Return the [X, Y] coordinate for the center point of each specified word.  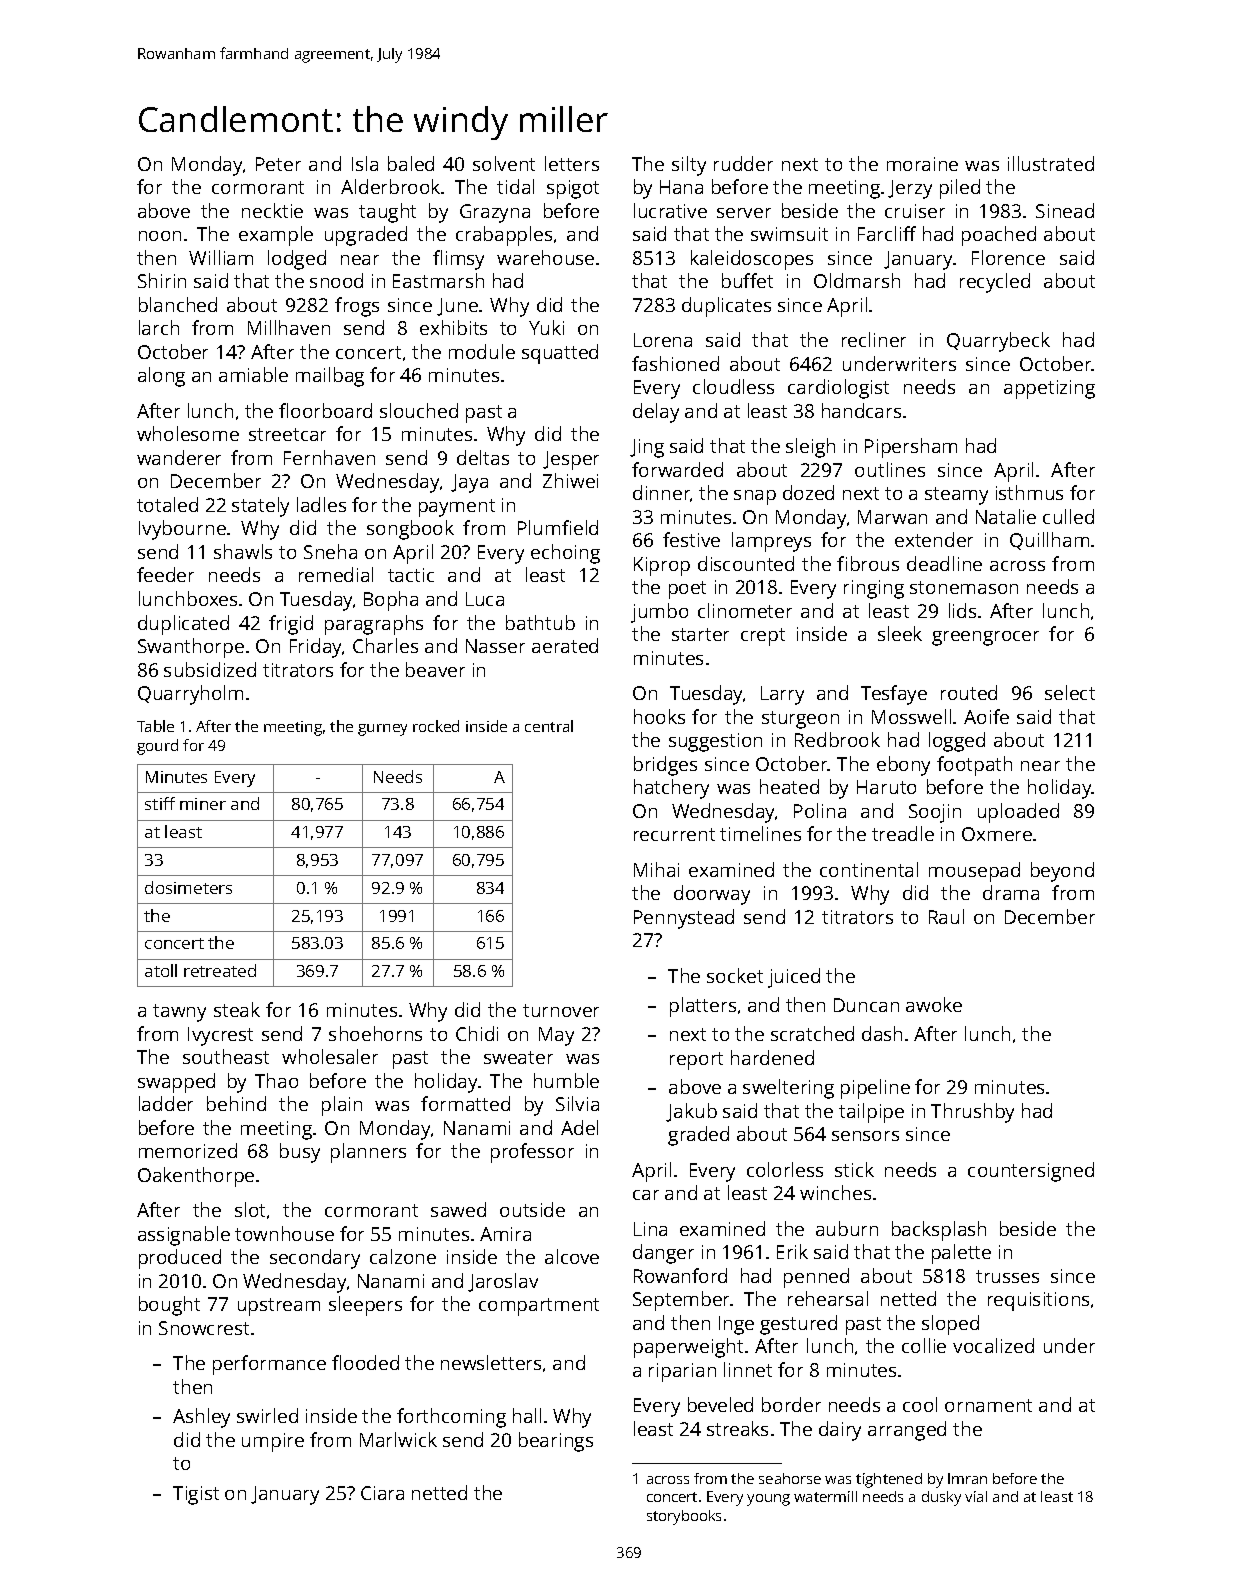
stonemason [964, 587]
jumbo [659, 613]
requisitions [1038, 1301]
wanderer [179, 457]
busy [300, 1153]
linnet [748, 1369]
